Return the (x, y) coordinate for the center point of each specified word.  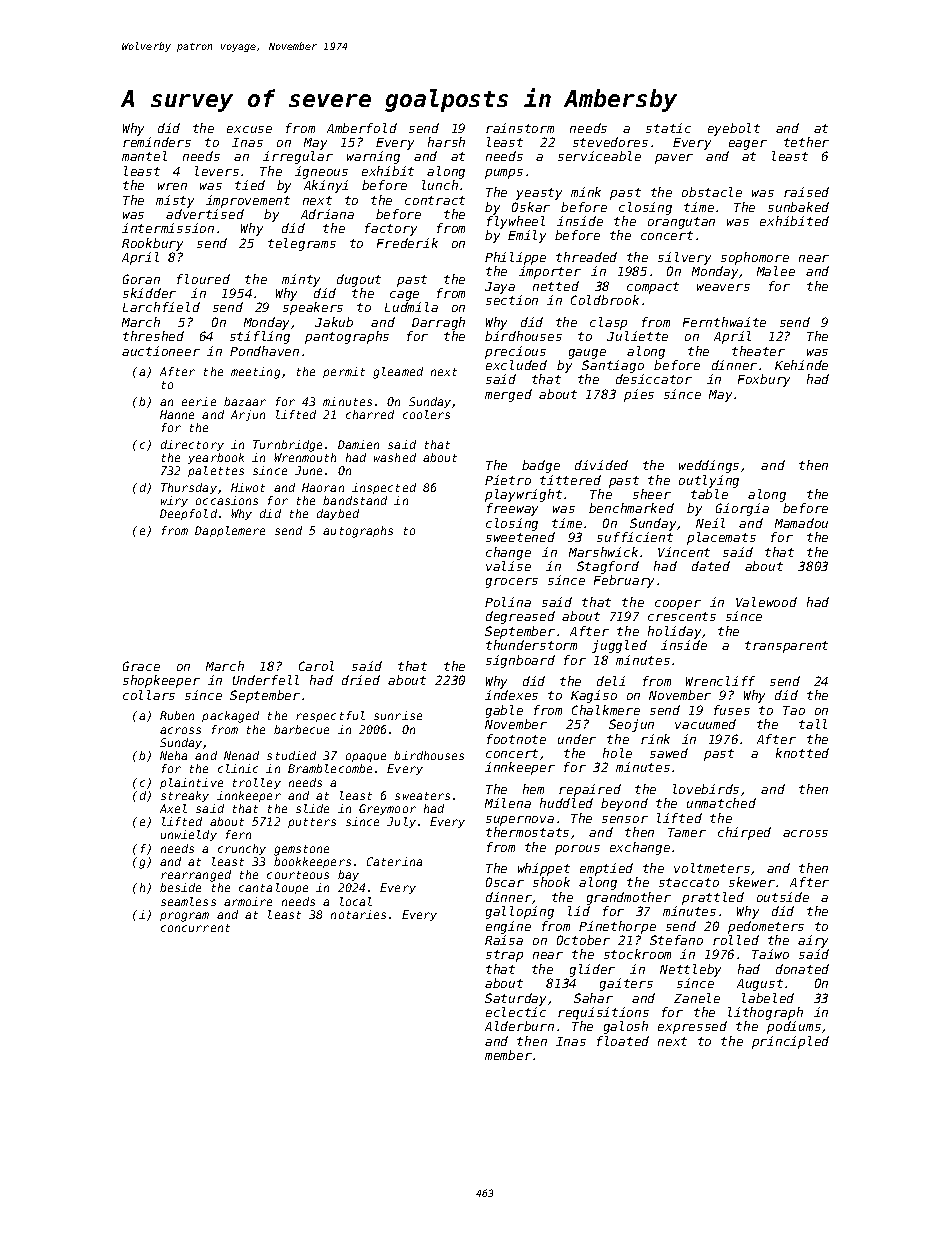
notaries (358, 914)
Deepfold (188, 514)
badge (541, 466)
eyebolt (734, 129)
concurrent (195, 928)
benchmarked (631, 508)
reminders (157, 142)
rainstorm (520, 128)
